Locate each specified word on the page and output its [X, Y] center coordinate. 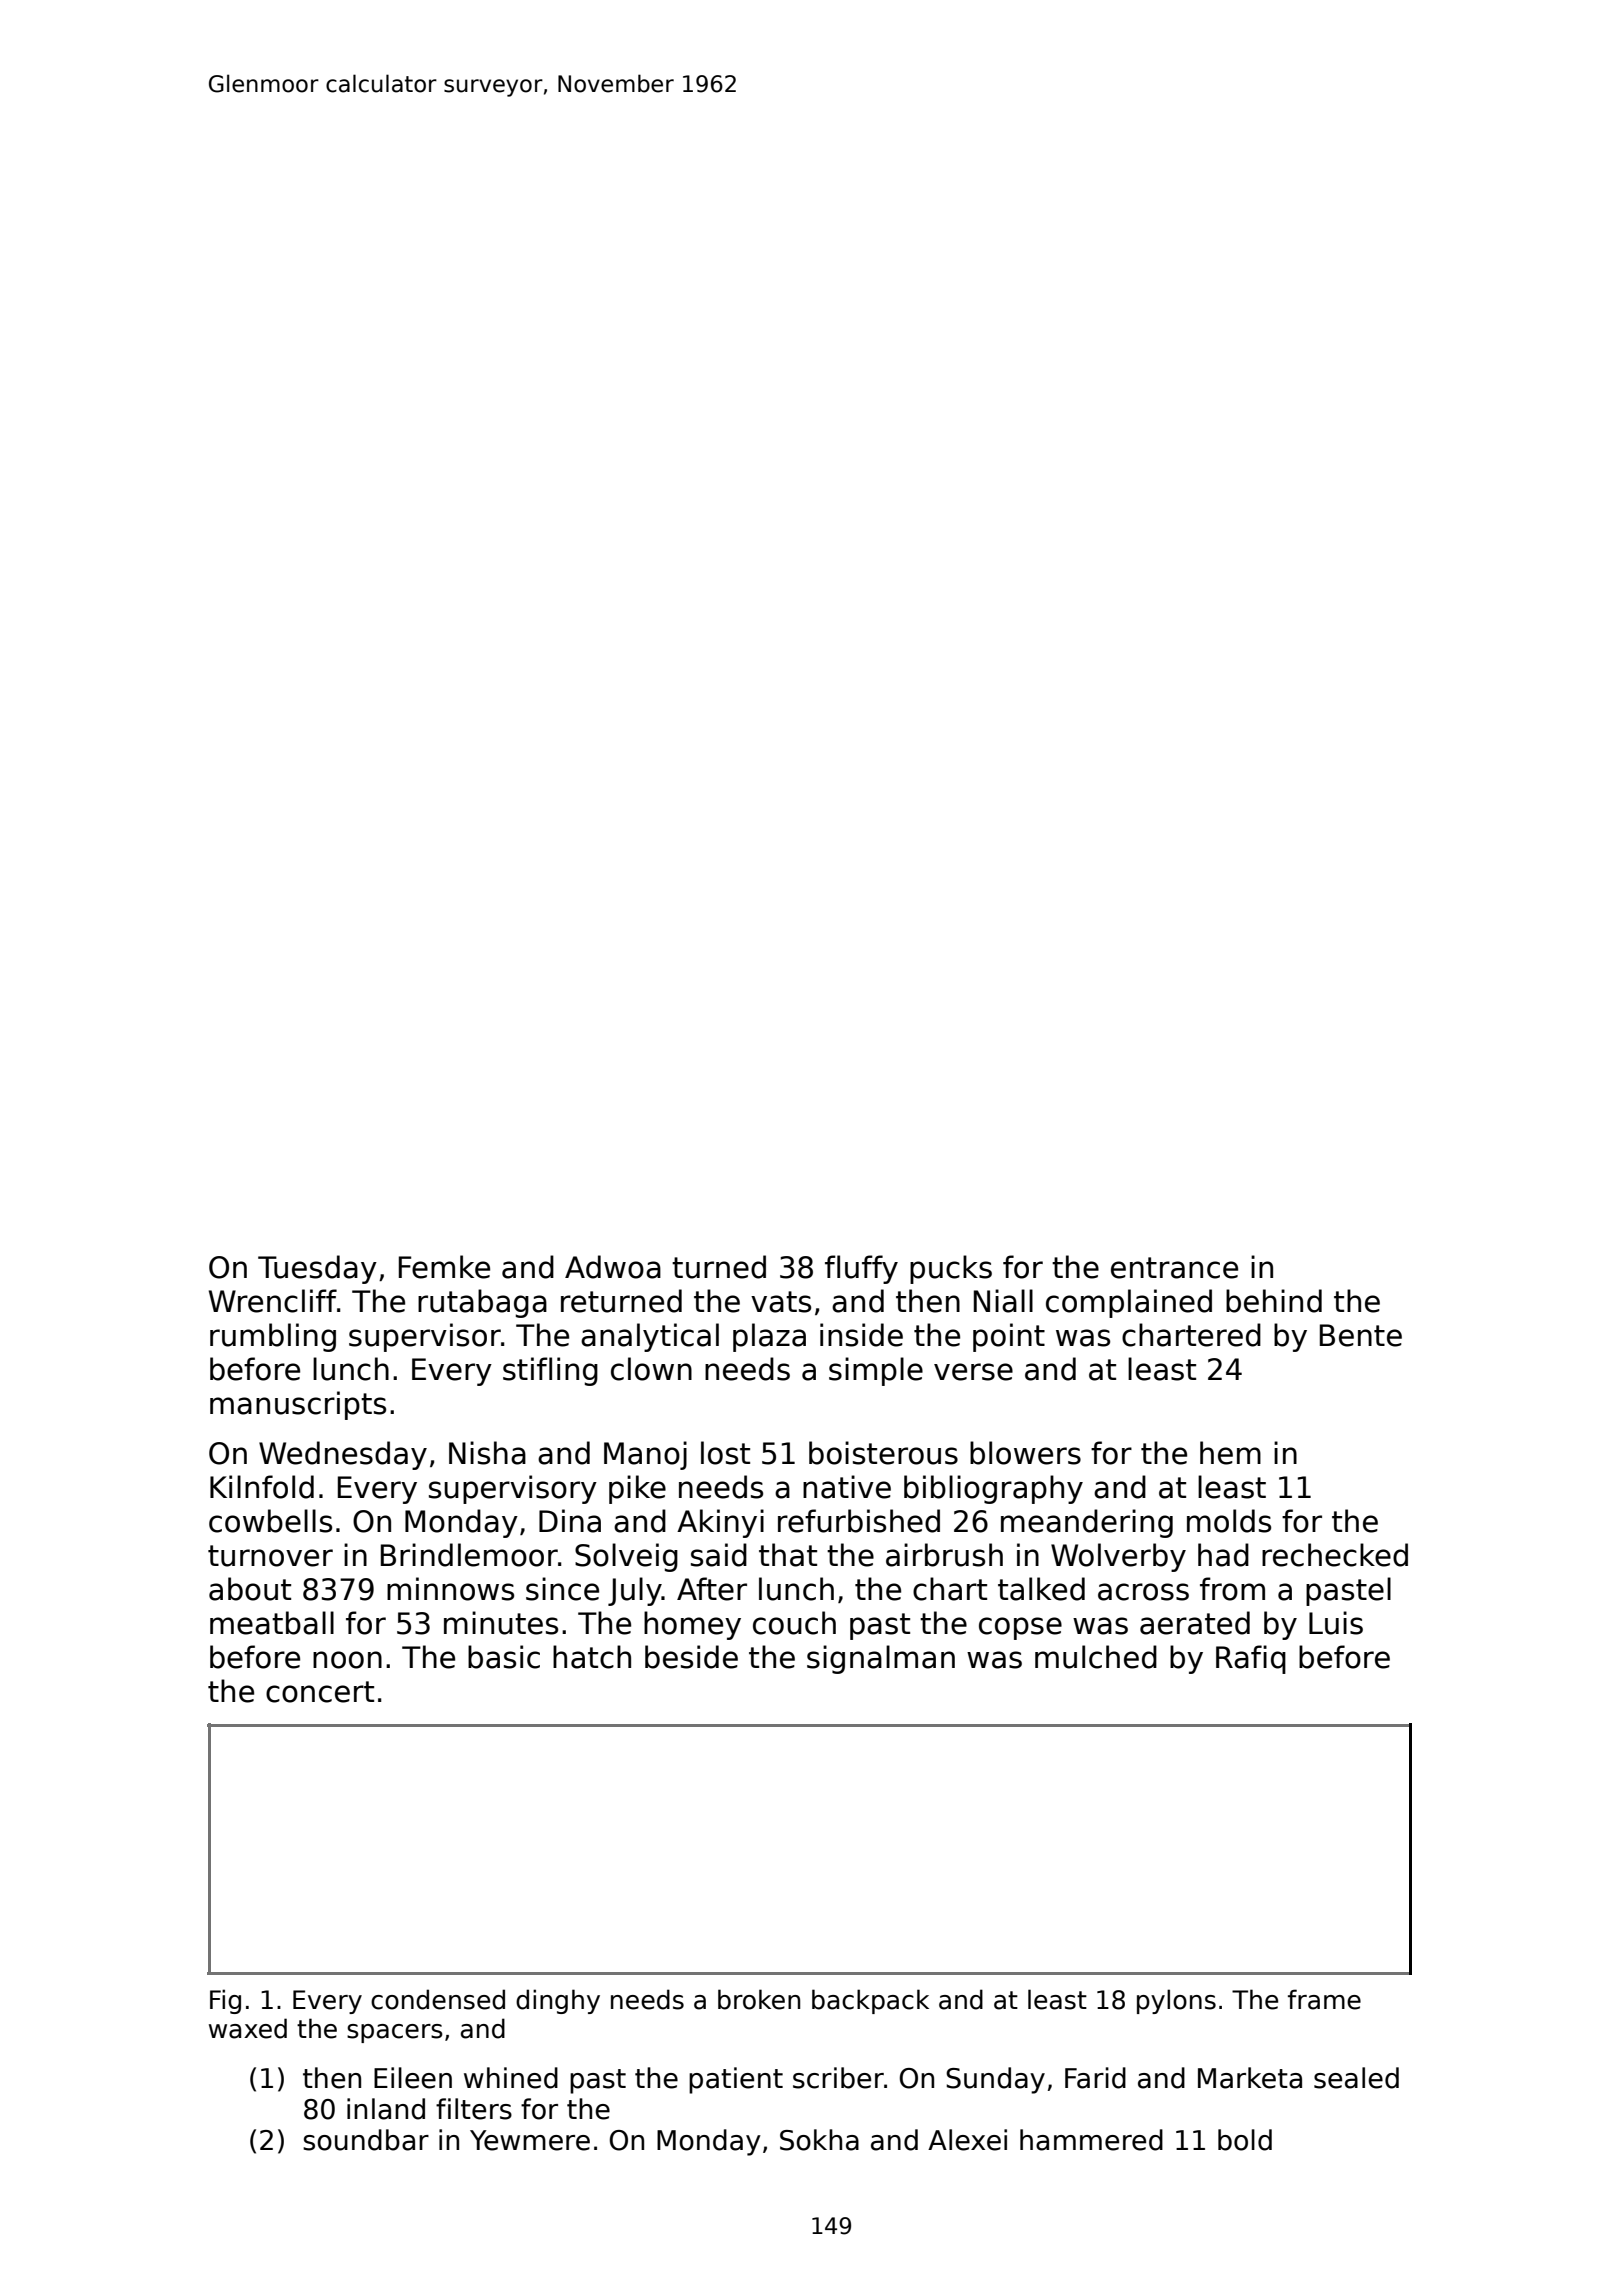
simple [876, 1371]
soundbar [366, 2140]
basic [504, 1657]
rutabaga [482, 1303]
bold [1245, 2140]
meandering [1087, 1523]
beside [691, 1657]
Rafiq [1251, 1659]
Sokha [819, 2140]
